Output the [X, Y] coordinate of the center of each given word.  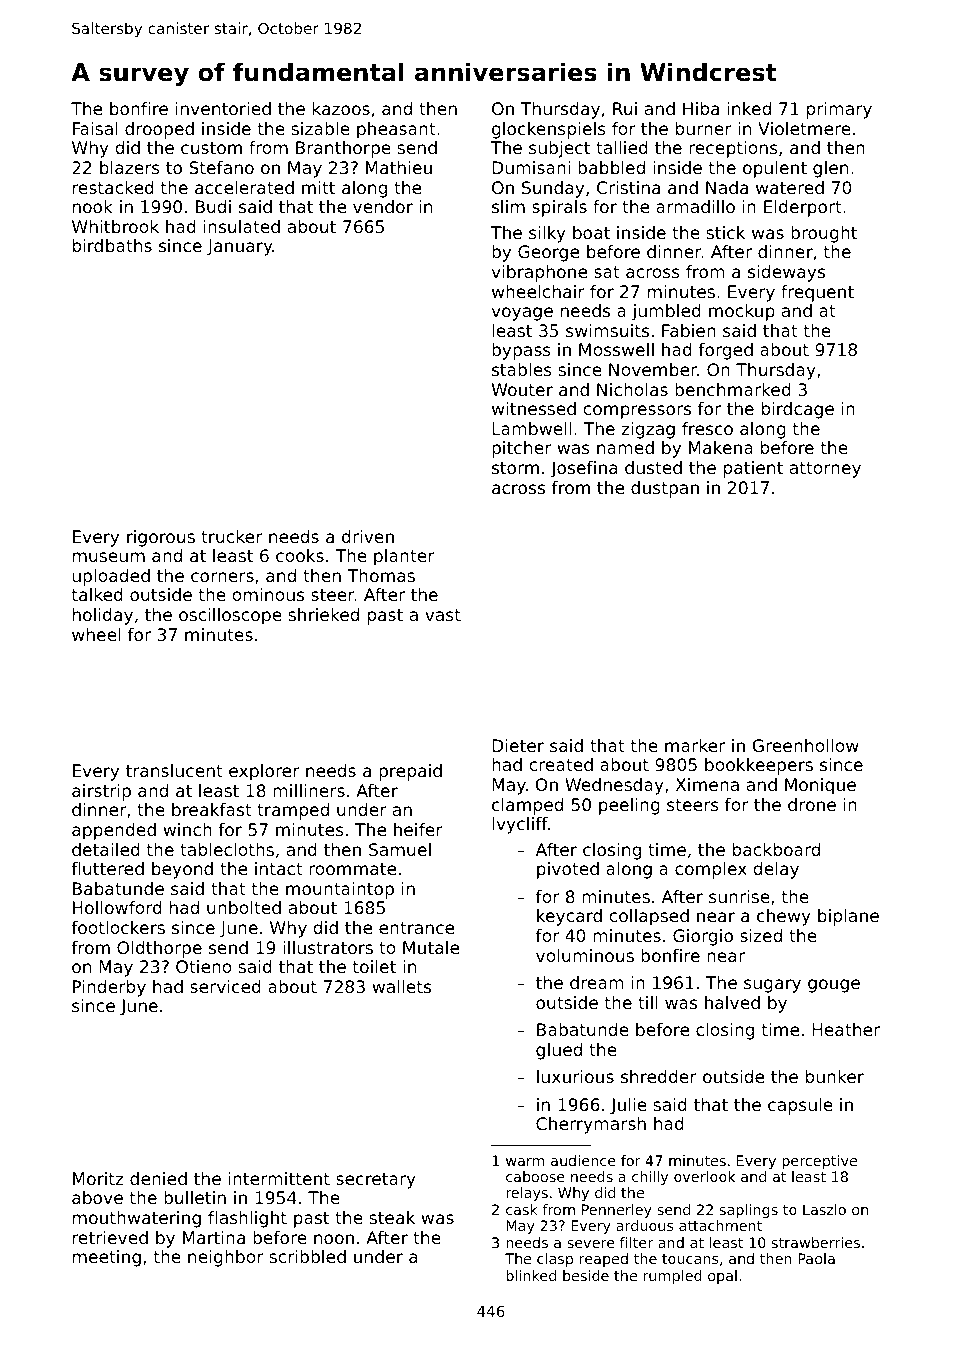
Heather [846, 1029]
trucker [232, 536]
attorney [825, 470]
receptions [733, 149]
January [240, 247]
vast [443, 615]
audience [583, 1160]
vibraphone [539, 273]
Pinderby [109, 988]
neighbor [226, 1258]
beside [586, 1275]
